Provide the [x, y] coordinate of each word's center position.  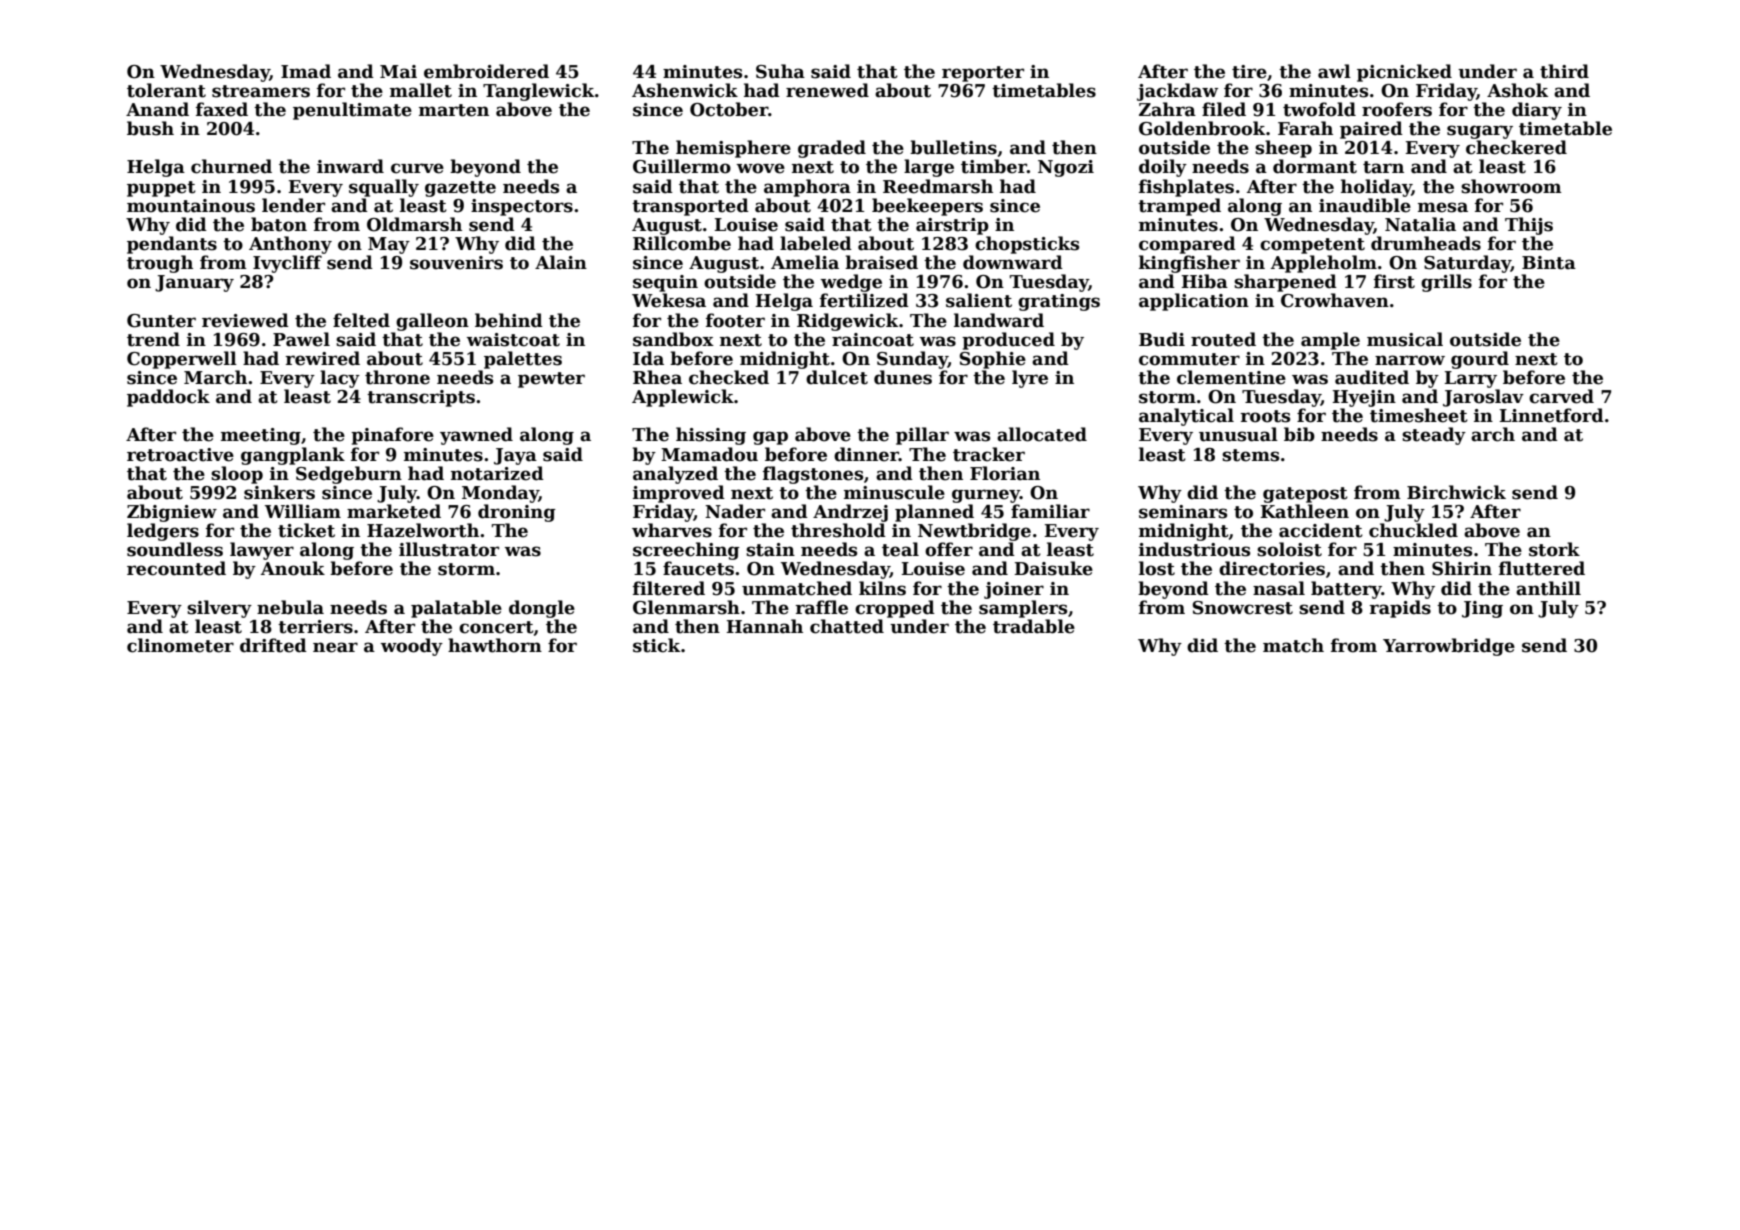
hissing [711, 436]
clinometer [180, 645]
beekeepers [927, 207]
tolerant [166, 90]
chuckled [1413, 530]
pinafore [392, 436]
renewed [827, 90]
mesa [1443, 207]
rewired [322, 358]
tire [1249, 72]
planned [934, 513]
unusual [1238, 434]
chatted [847, 626]
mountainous [191, 206]
